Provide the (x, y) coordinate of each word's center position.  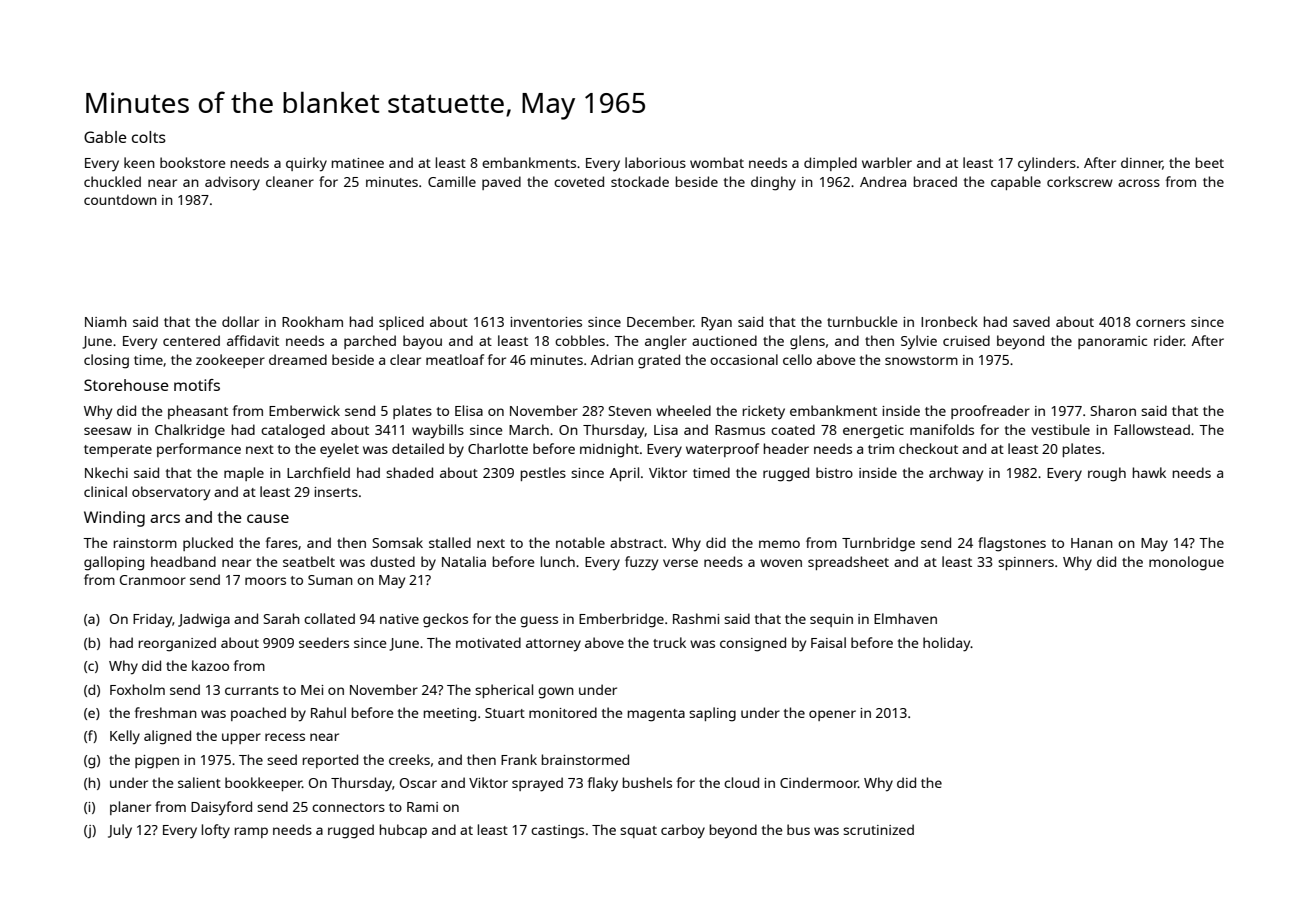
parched (370, 342)
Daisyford (221, 808)
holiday (947, 644)
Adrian (612, 359)
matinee (358, 163)
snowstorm (921, 360)
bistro (834, 472)
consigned (753, 644)
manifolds (942, 429)
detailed (418, 448)
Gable (105, 137)
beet (1210, 162)
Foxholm (137, 689)
